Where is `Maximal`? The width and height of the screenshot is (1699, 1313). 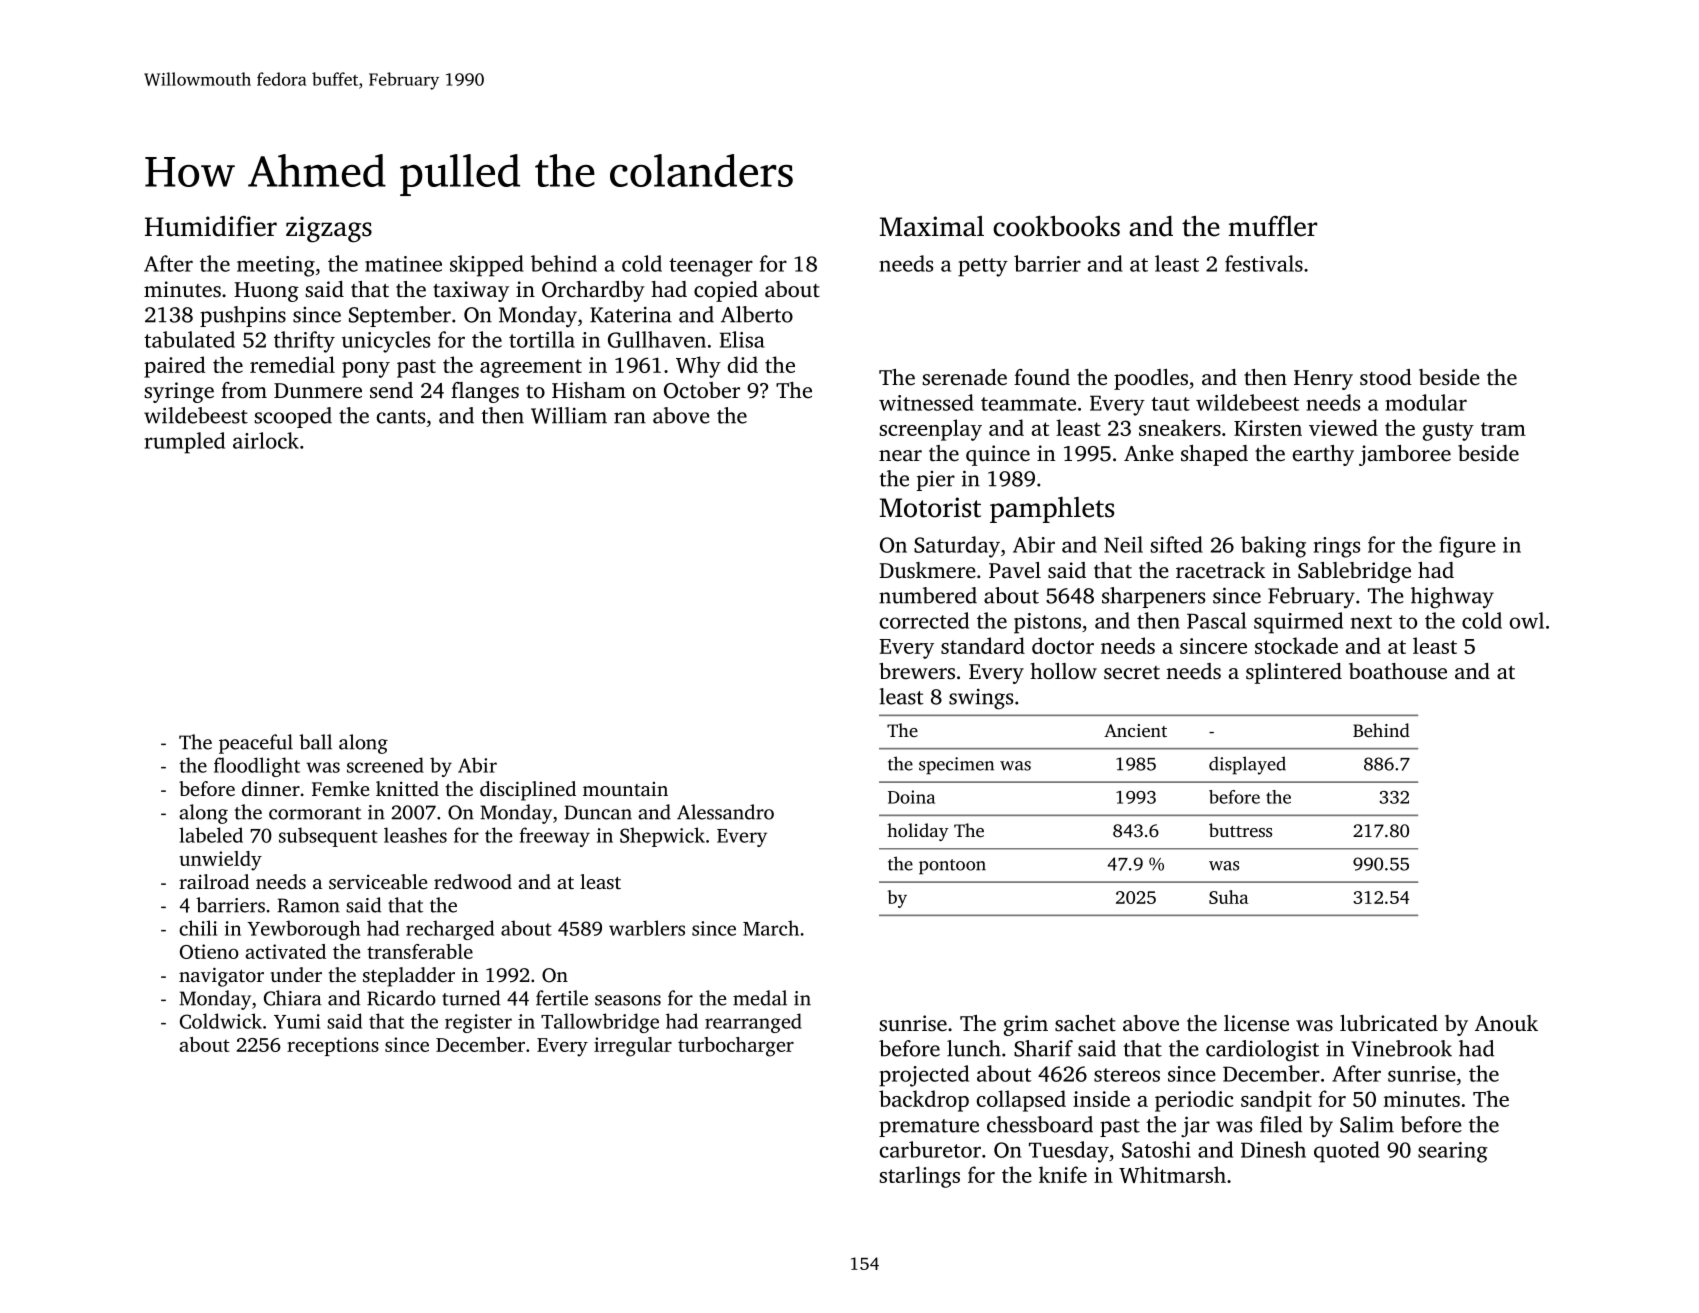 Maximal is located at coordinates (932, 226).
